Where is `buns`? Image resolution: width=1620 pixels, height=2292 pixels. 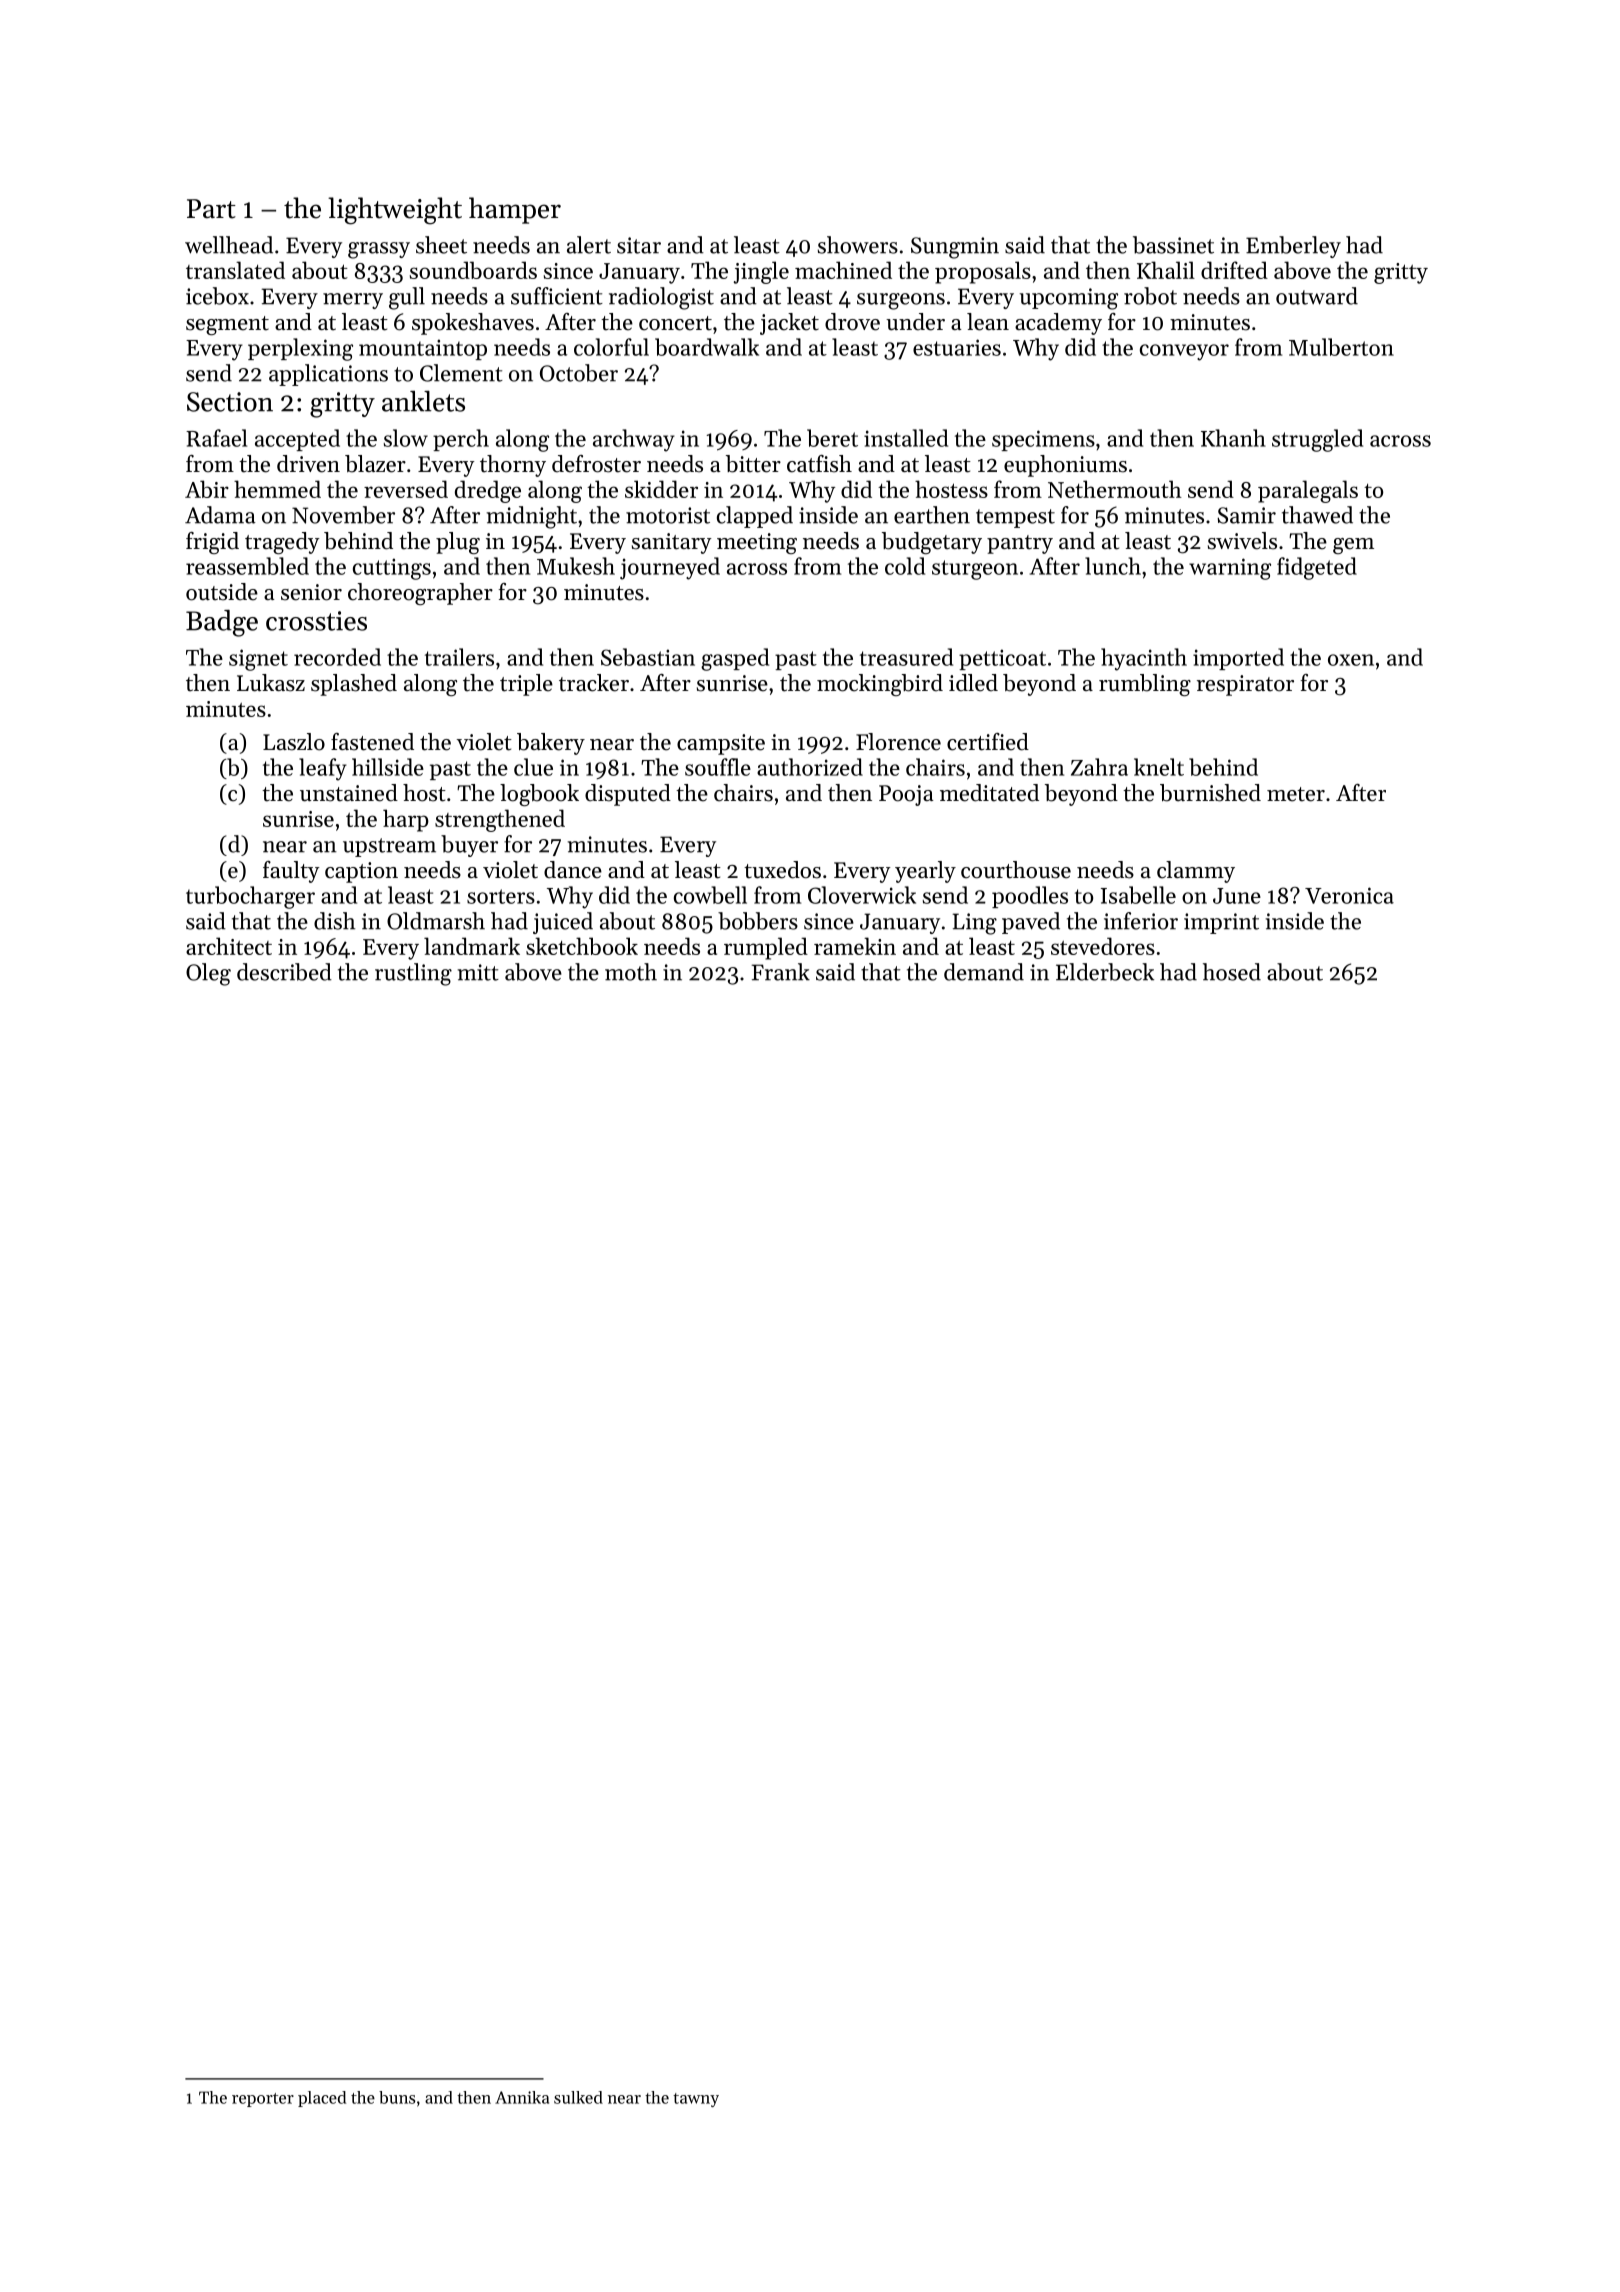 buns is located at coordinates (397, 2097).
